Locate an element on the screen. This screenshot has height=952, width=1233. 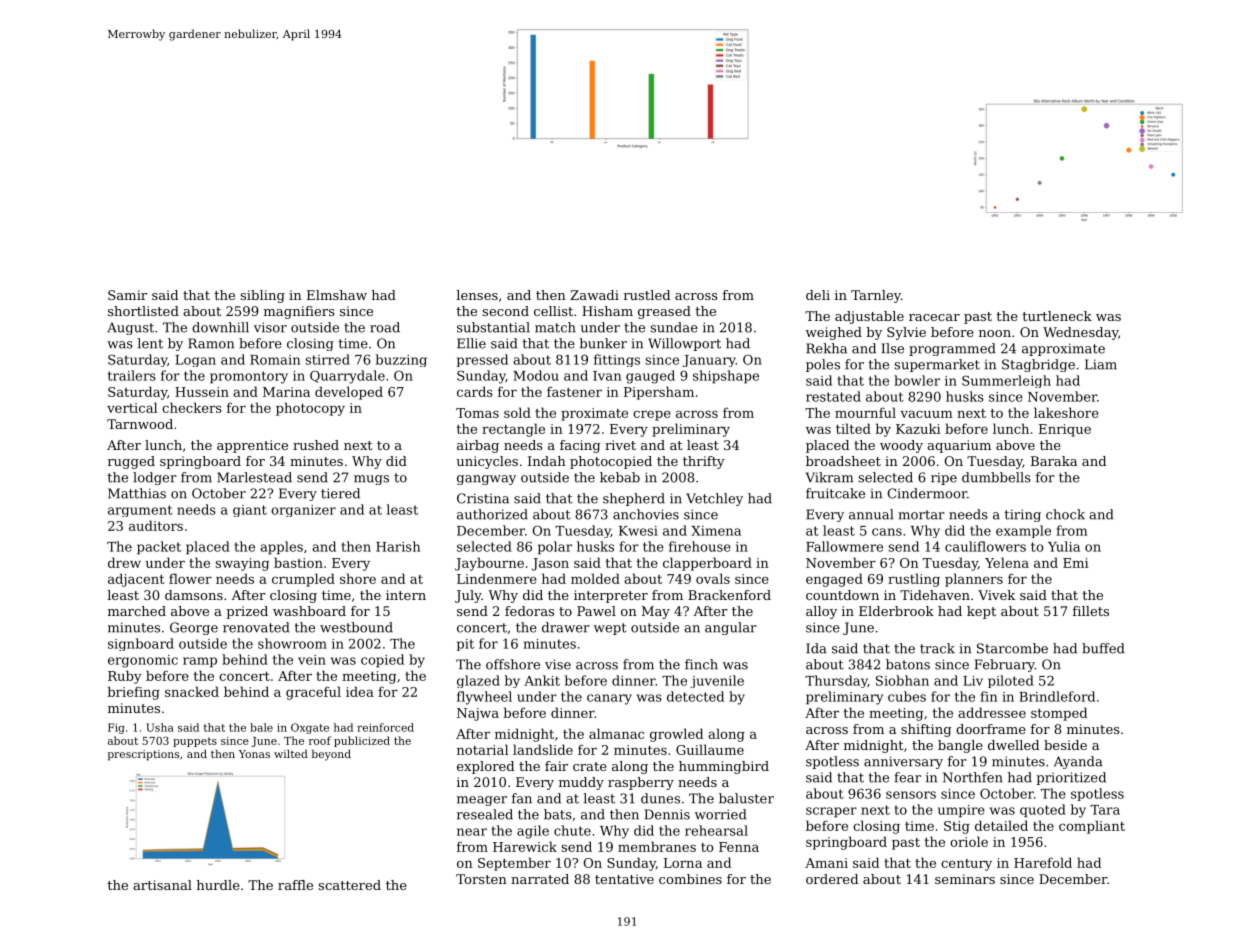
Harefold is located at coordinates (1043, 862).
